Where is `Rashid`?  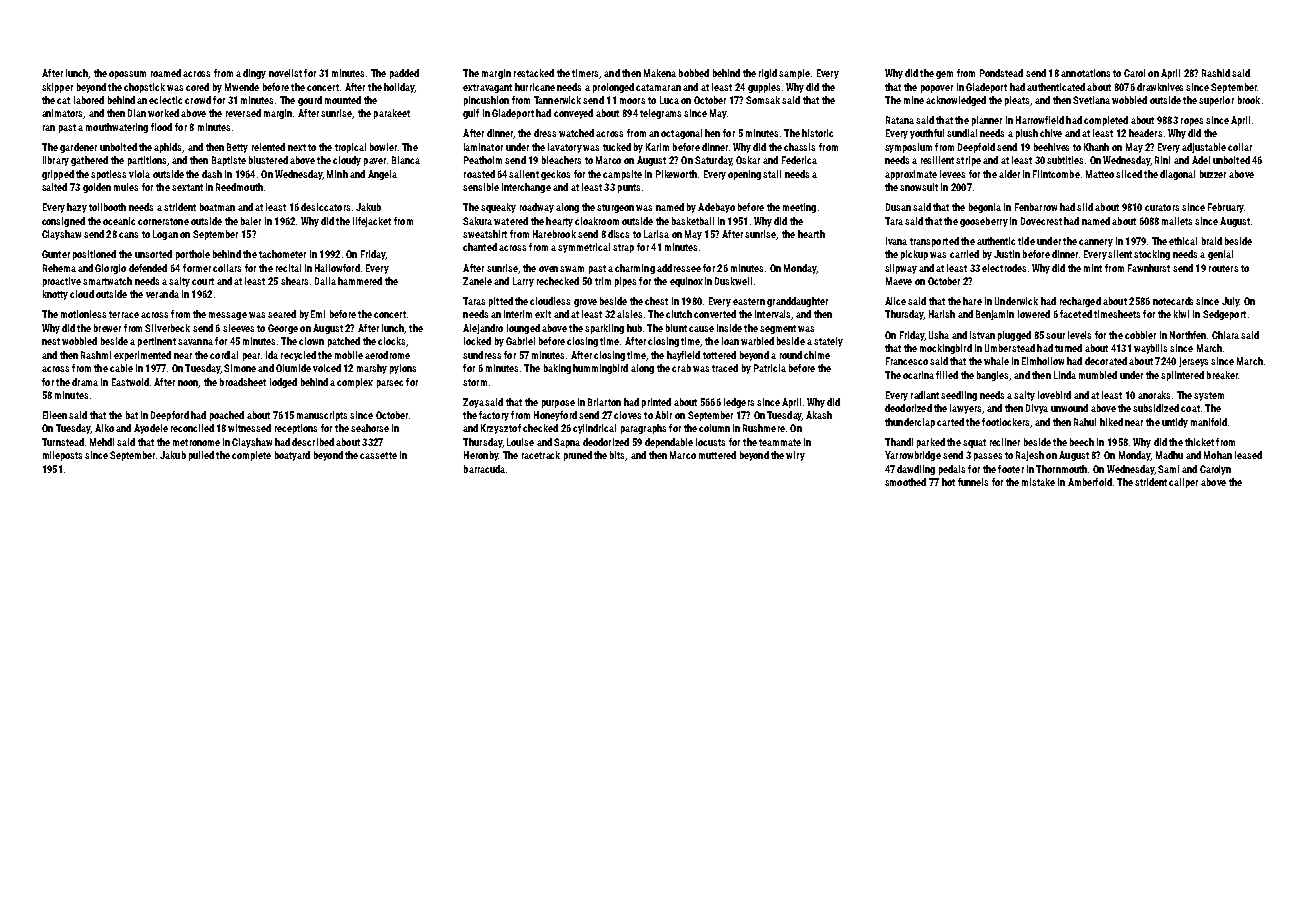 Rashid is located at coordinates (1216, 73).
